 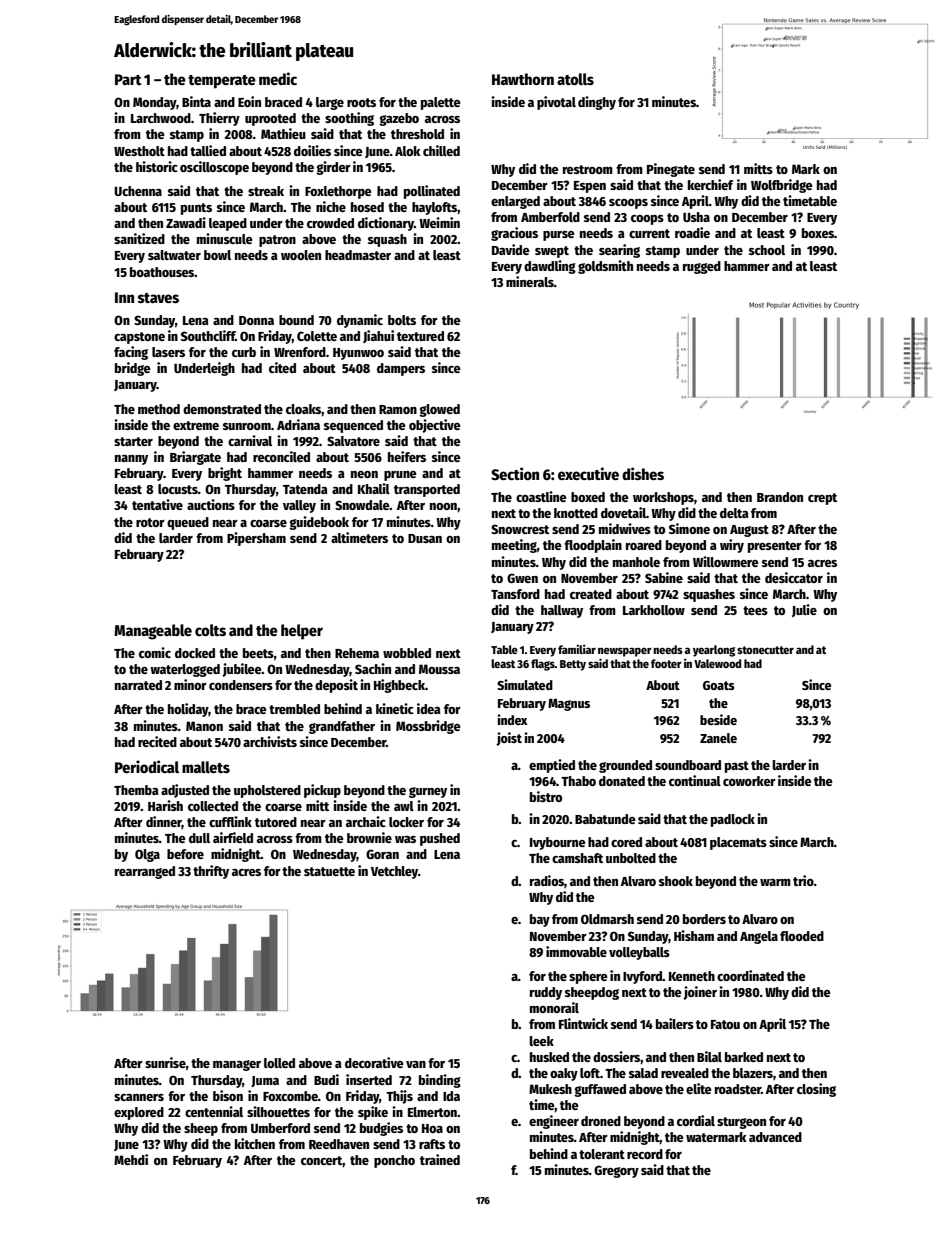 What do you see at coordinates (583, 1023) in the image?
I see `Flintwick` at bounding box center [583, 1023].
